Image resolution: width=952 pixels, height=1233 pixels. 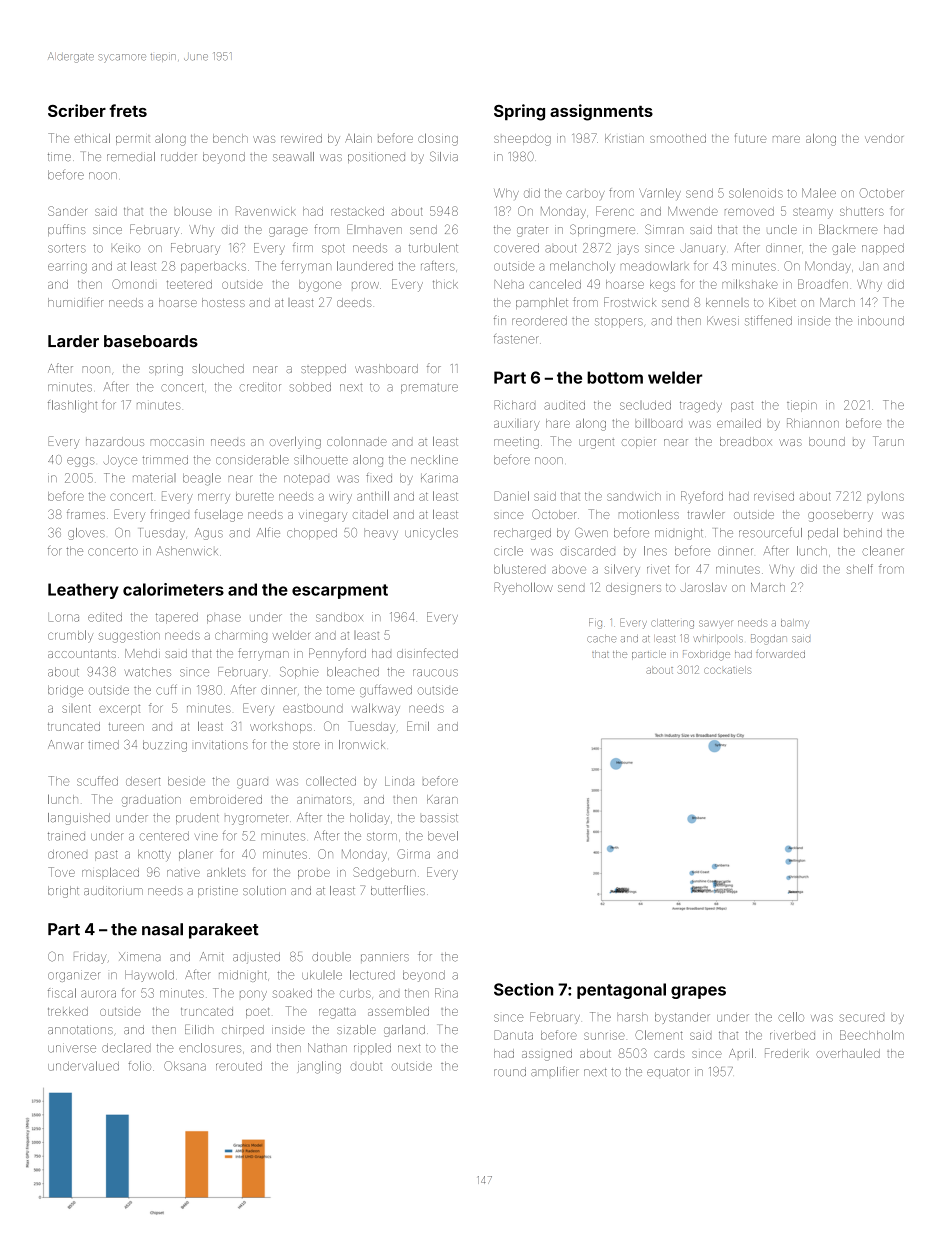 What do you see at coordinates (588, 551) in the screenshot?
I see `discarded` at bounding box center [588, 551].
